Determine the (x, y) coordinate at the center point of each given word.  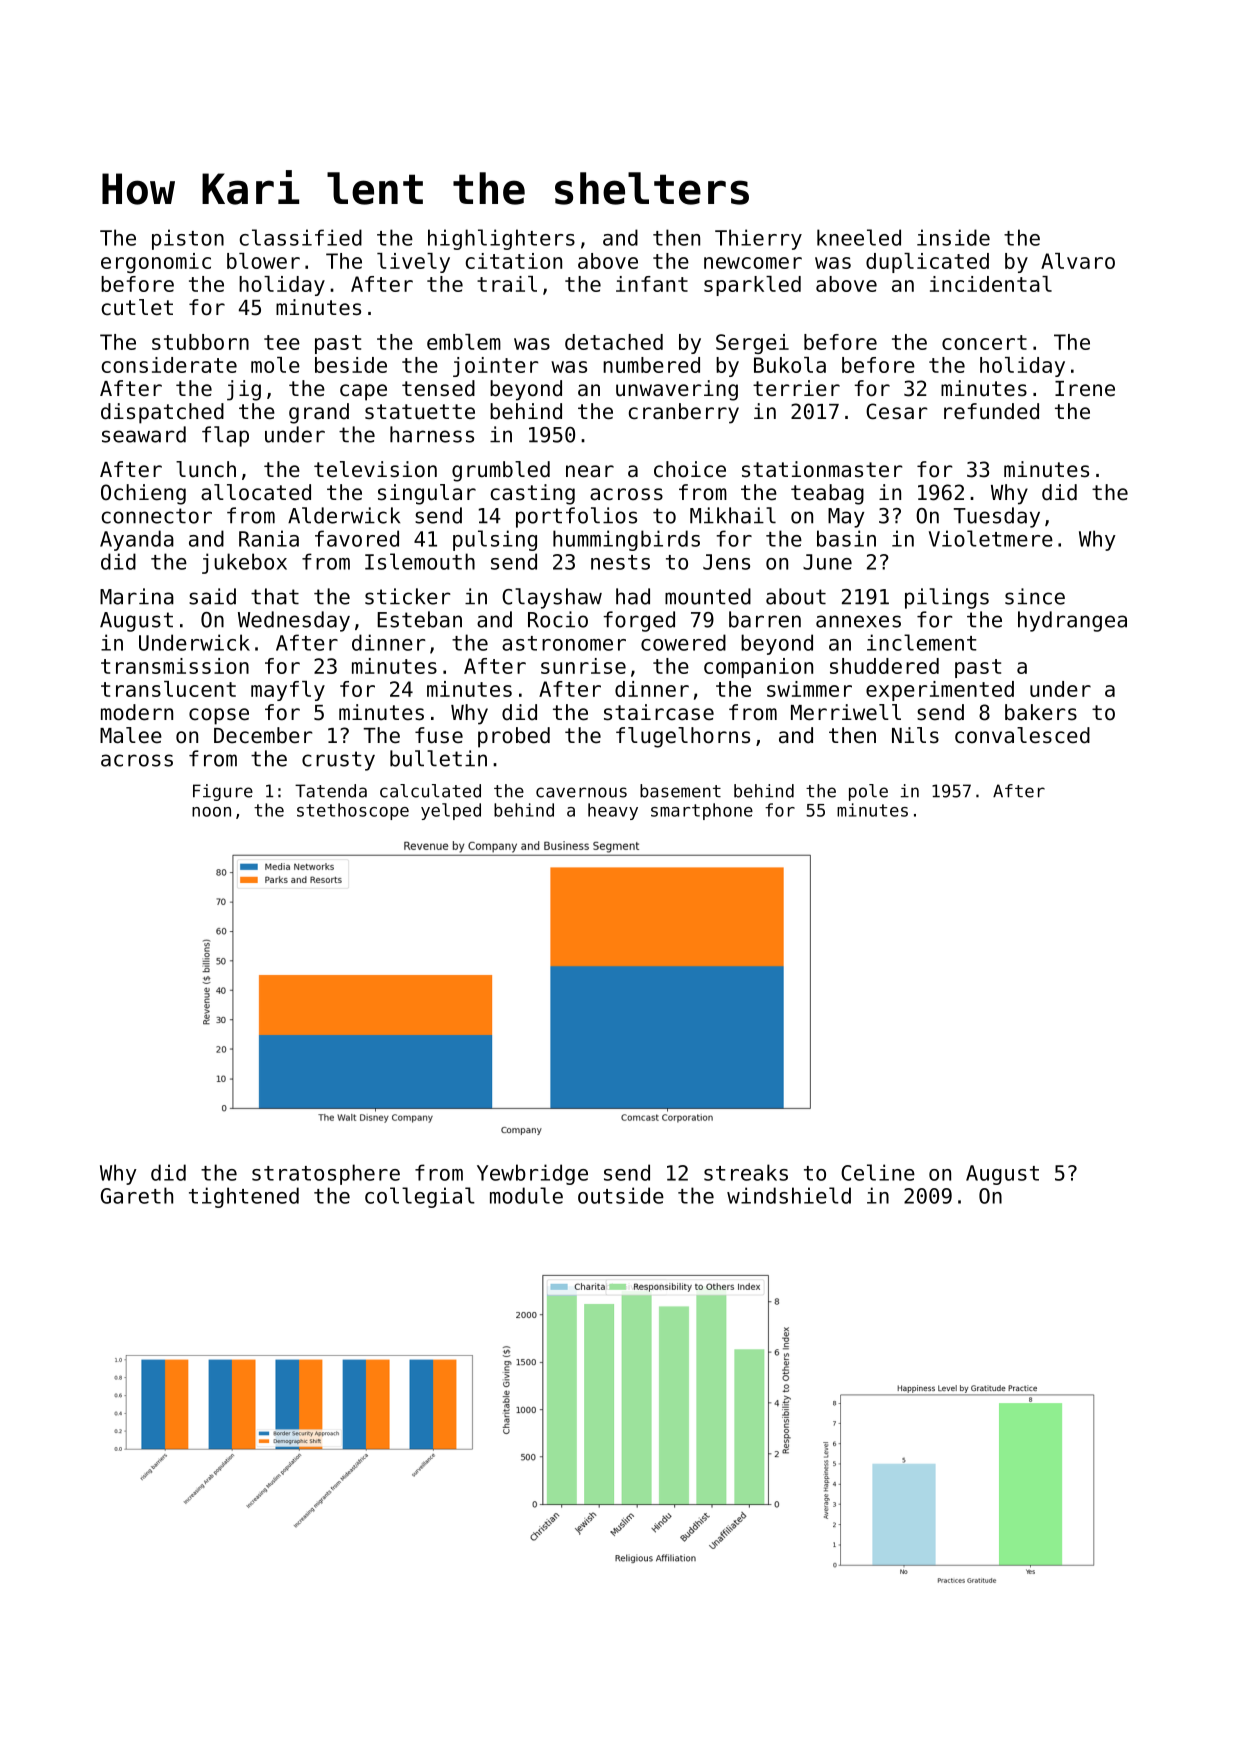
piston (188, 239)
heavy (613, 811)
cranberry (684, 413)
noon (211, 812)
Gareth (137, 1195)
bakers (1041, 712)
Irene (1085, 389)
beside (351, 365)
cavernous (581, 792)
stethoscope (353, 811)
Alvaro (1078, 261)
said (212, 596)
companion (758, 668)
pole (868, 792)
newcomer (753, 263)
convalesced (1022, 735)
